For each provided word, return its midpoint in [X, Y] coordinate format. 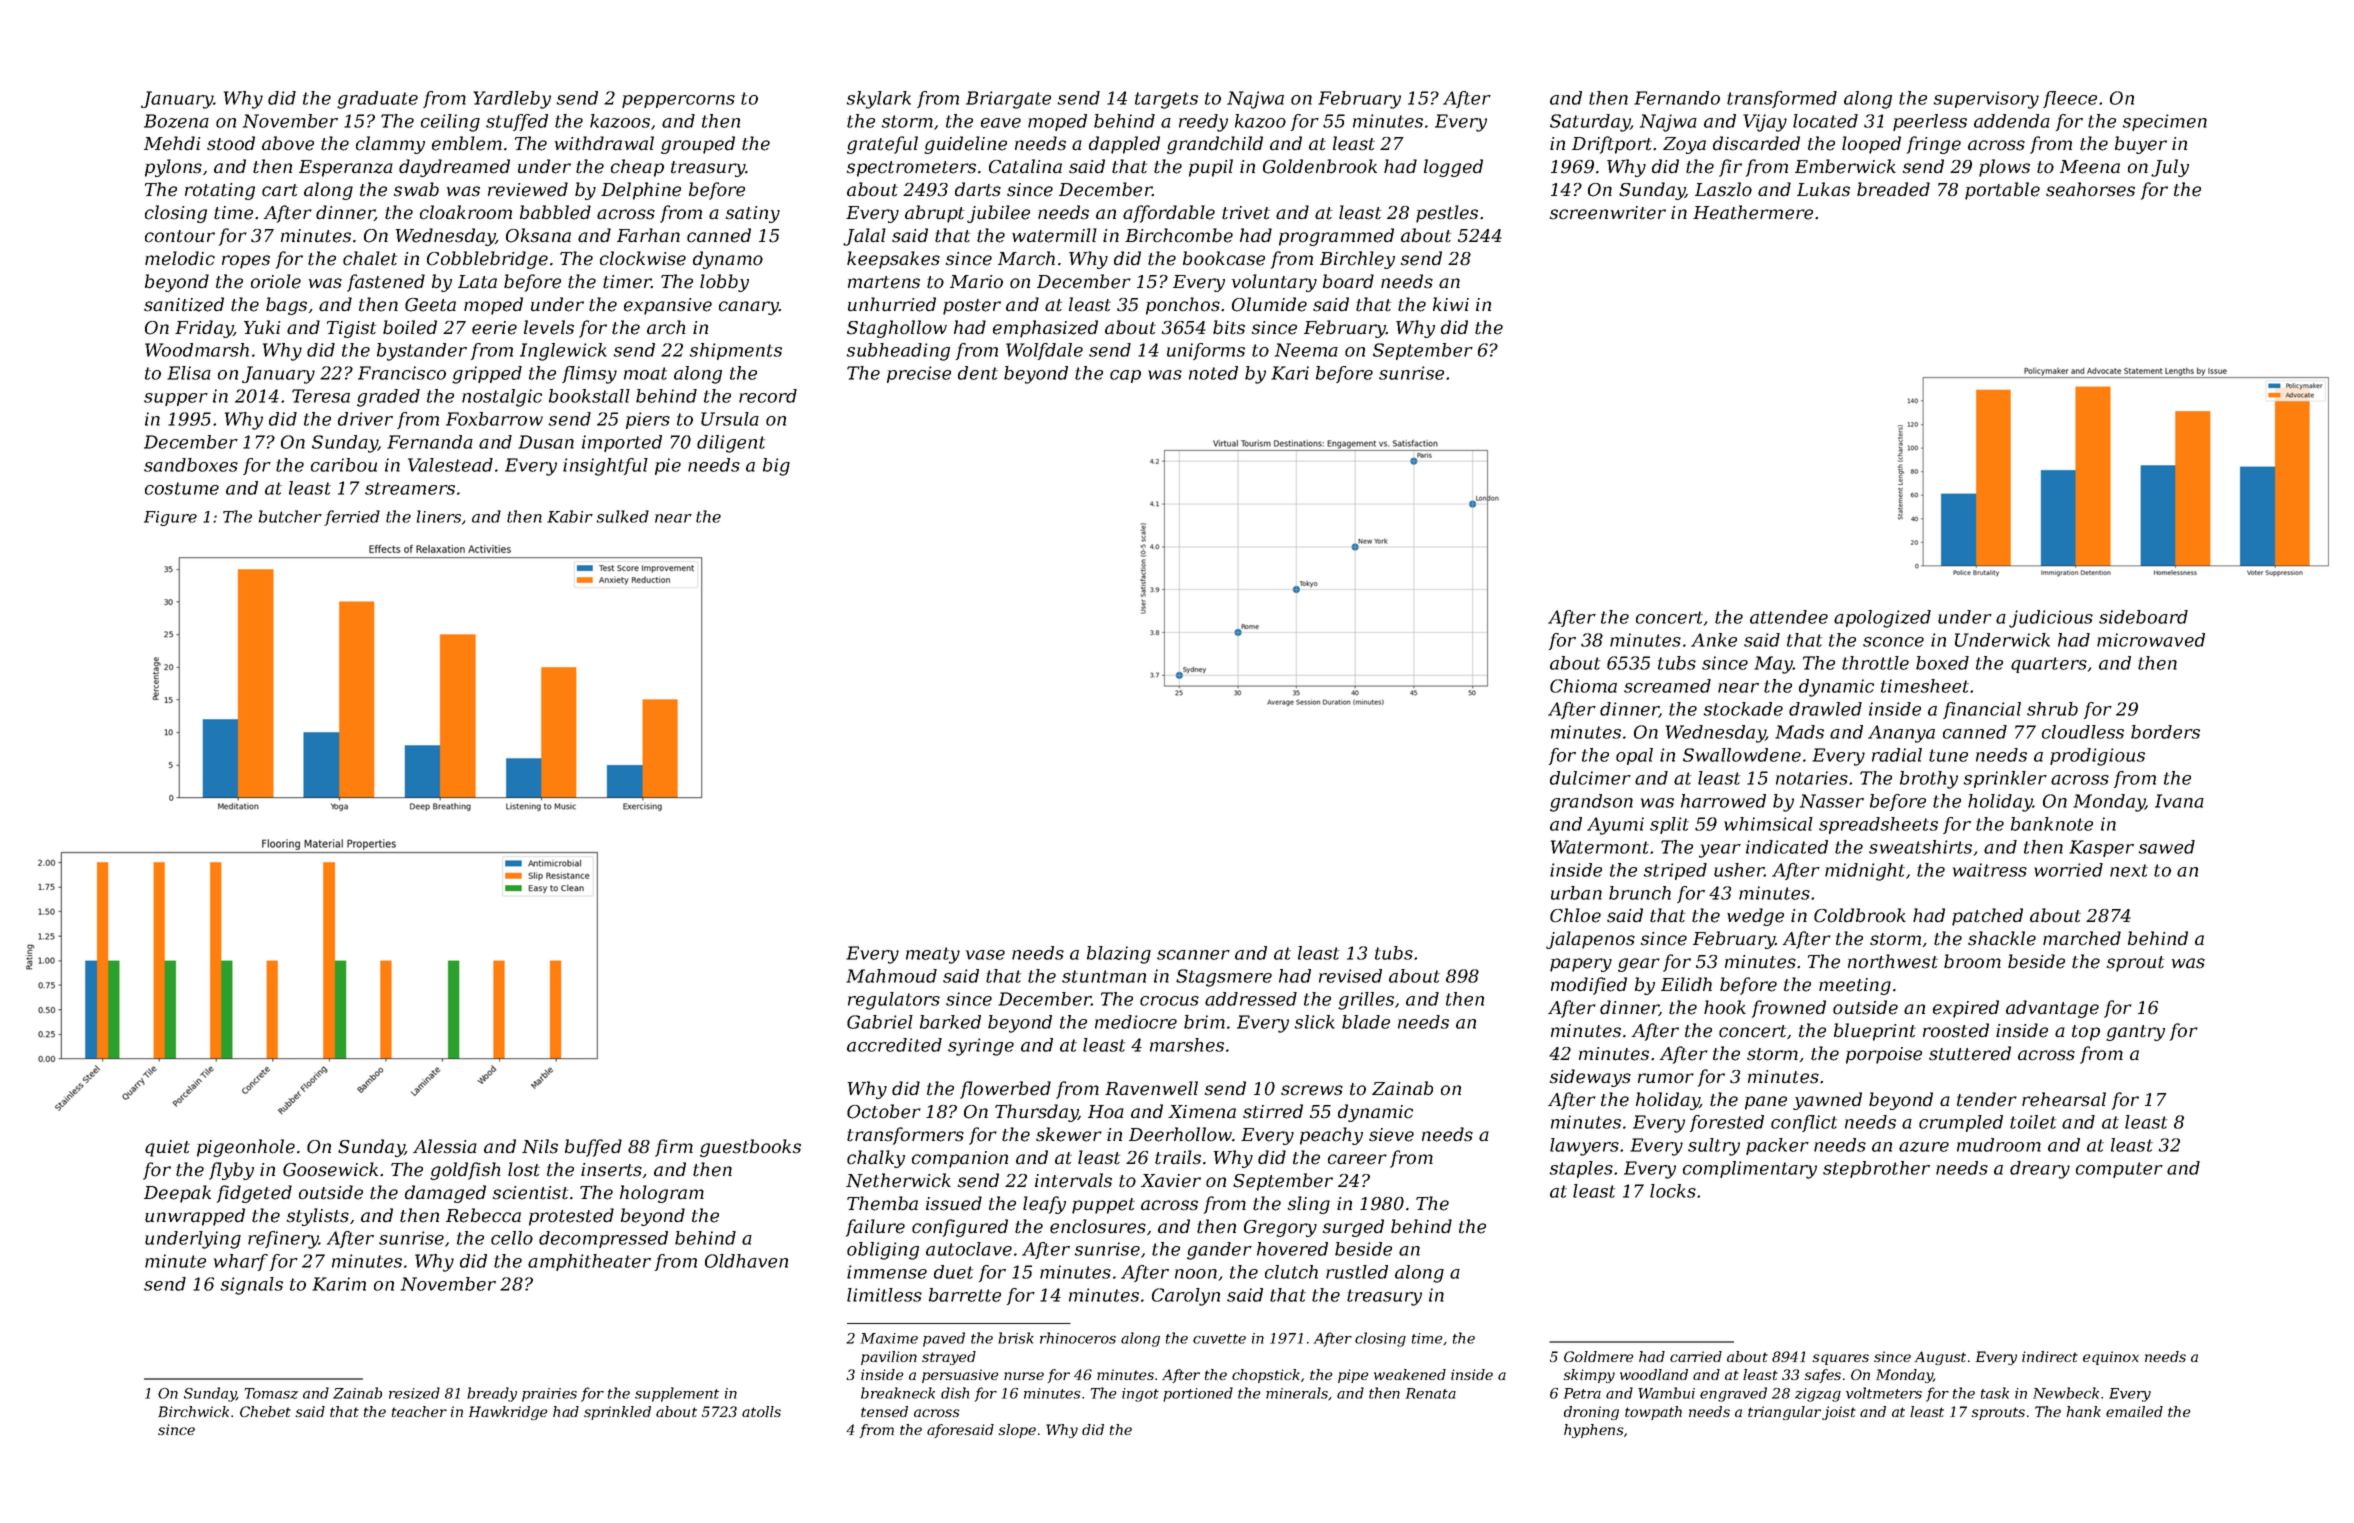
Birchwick [193, 1411]
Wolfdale [1044, 351]
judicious [2051, 619]
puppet [1103, 1206]
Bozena [176, 121]
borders [2165, 732]
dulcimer [1590, 778]
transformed [1782, 99]
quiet [167, 1148]
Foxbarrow [494, 419]
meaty [933, 955]
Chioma [1583, 686]
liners [439, 516]
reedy [1203, 123]
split [1669, 825]
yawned [1827, 1101]
